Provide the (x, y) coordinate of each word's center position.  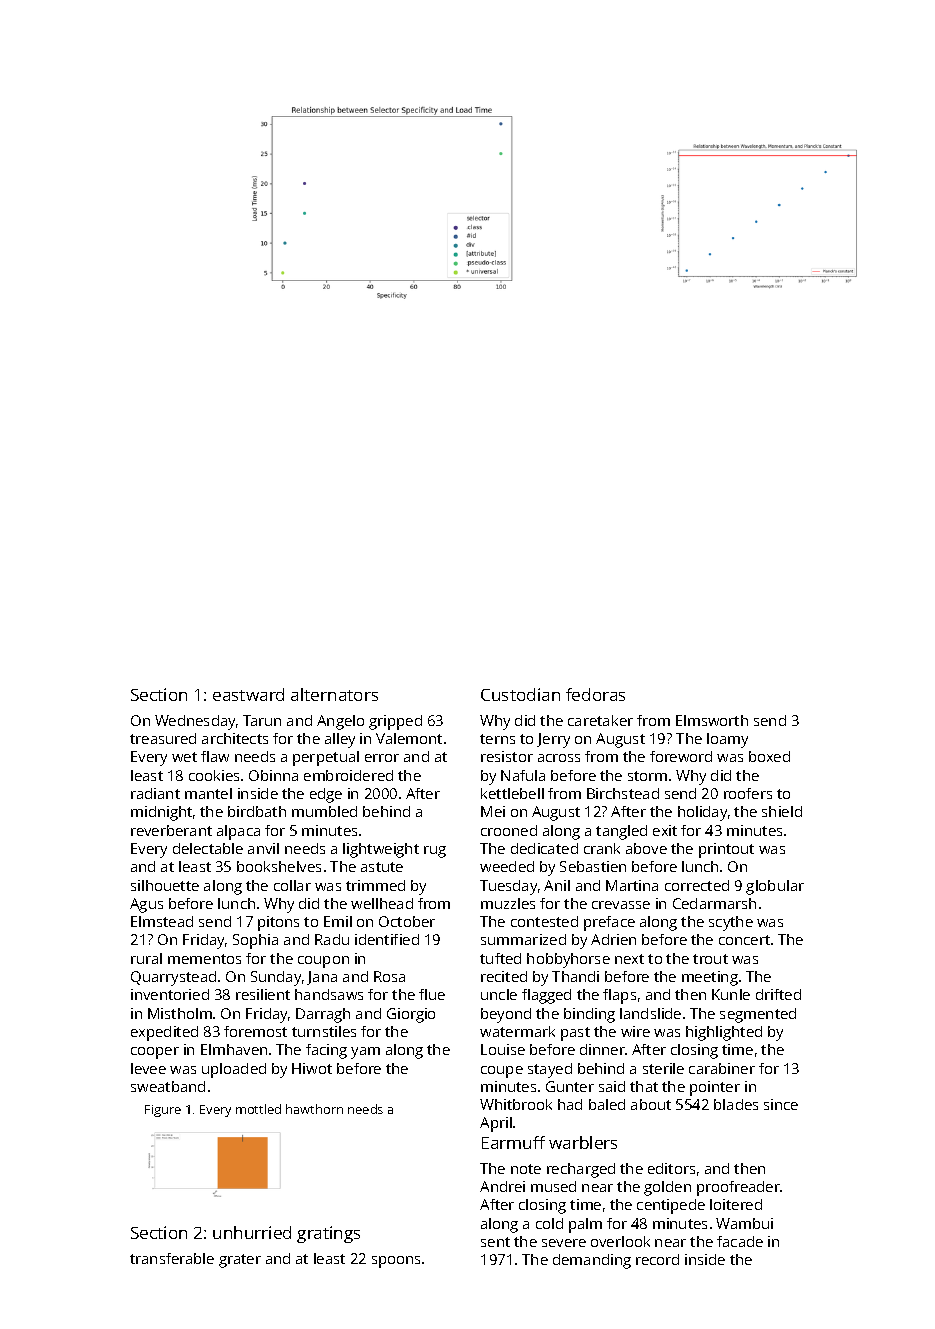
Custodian (520, 694)
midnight (161, 813)
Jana (322, 978)
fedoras (595, 694)
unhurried (252, 1232)
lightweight (381, 850)
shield (782, 811)
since (781, 1104)
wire (635, 1031)
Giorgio (411, 1015)
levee (148, 1068)
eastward (248, 694)
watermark (517, 1031)
